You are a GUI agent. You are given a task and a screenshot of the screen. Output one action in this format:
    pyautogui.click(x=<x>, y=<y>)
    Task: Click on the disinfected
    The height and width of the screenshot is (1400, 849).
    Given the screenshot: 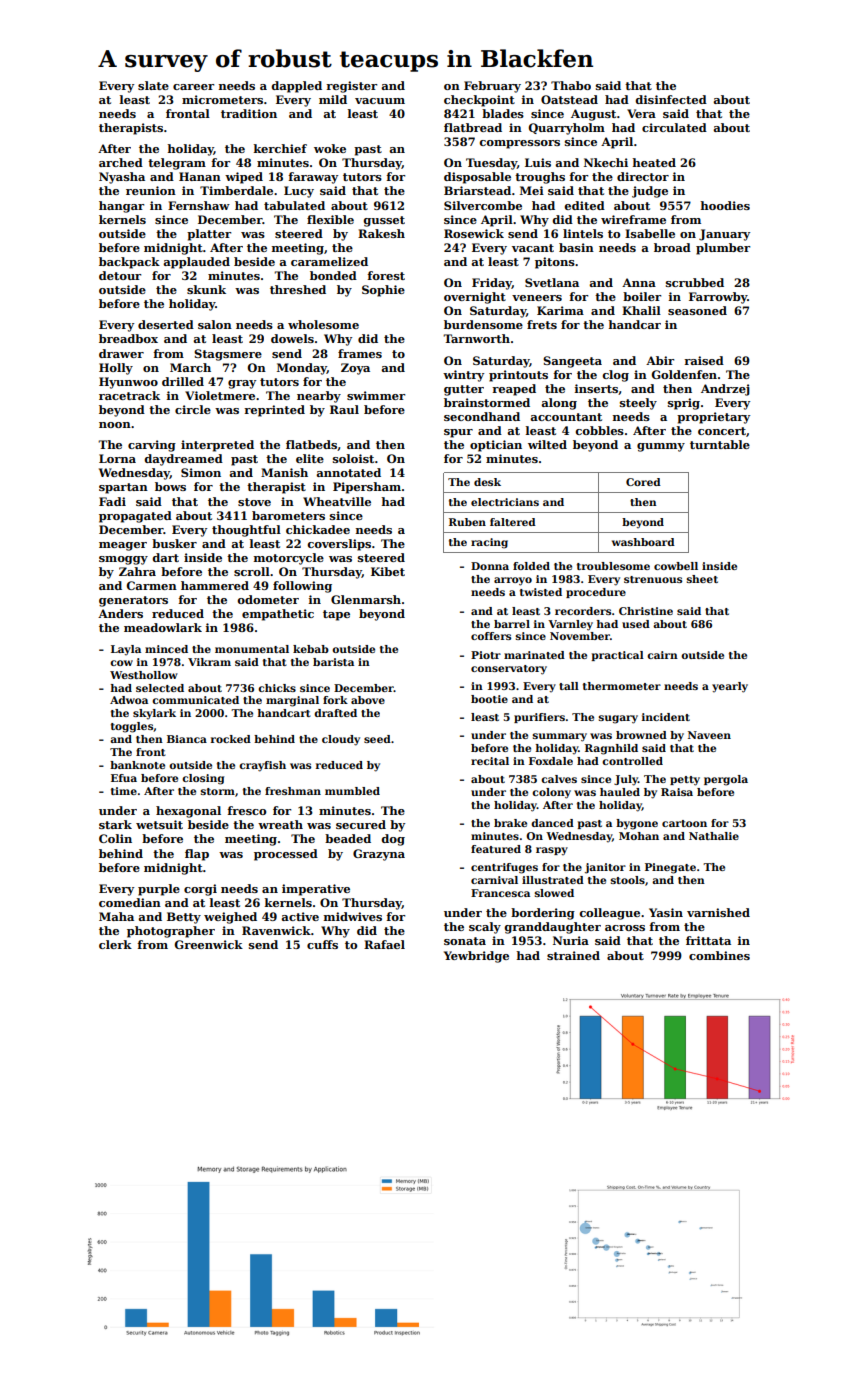 What is the action you would take?
    pyautogui.click(x=671, y=99)
